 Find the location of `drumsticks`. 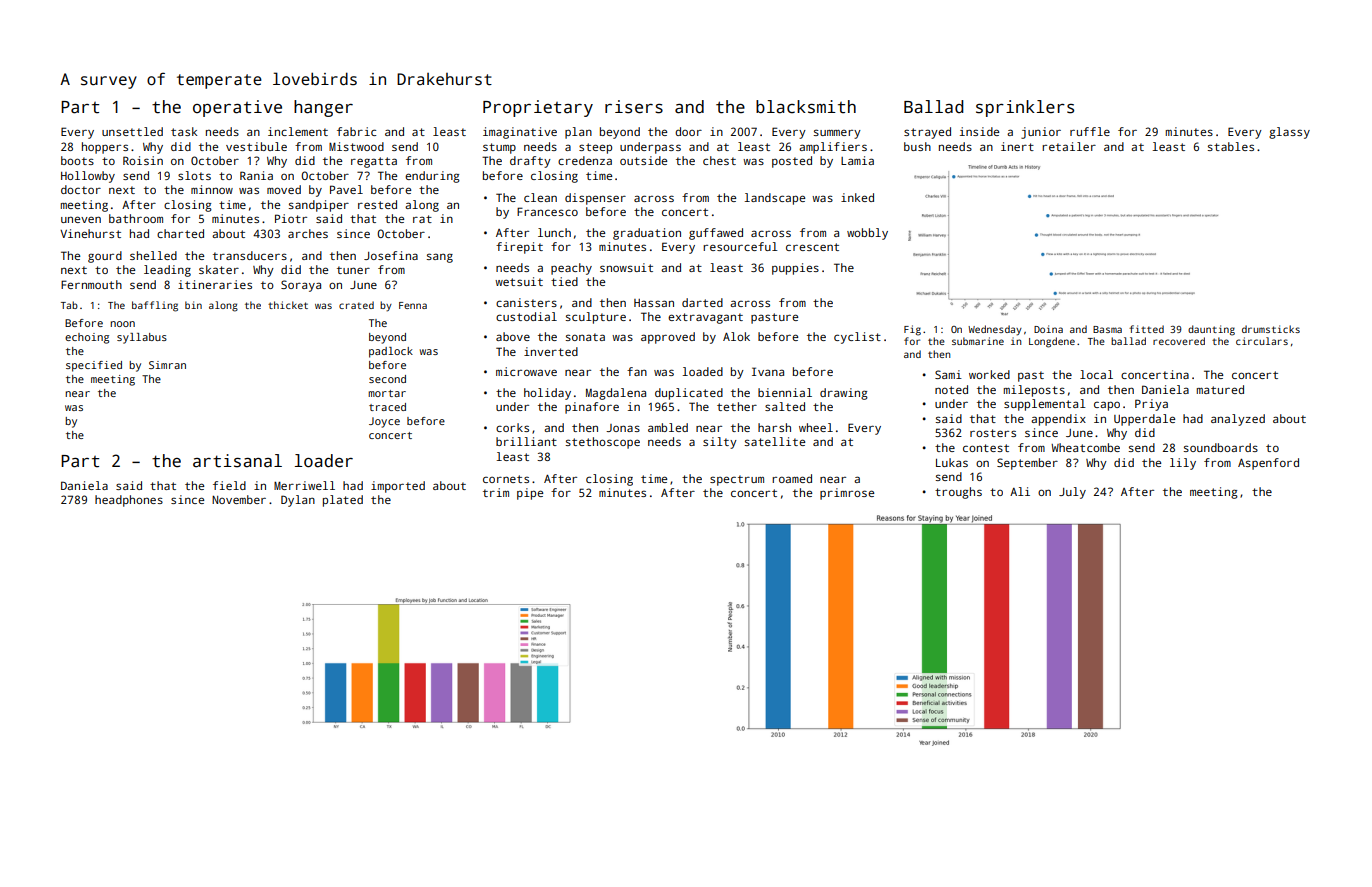

drumsticks is located at coordinates (1271, 329).
